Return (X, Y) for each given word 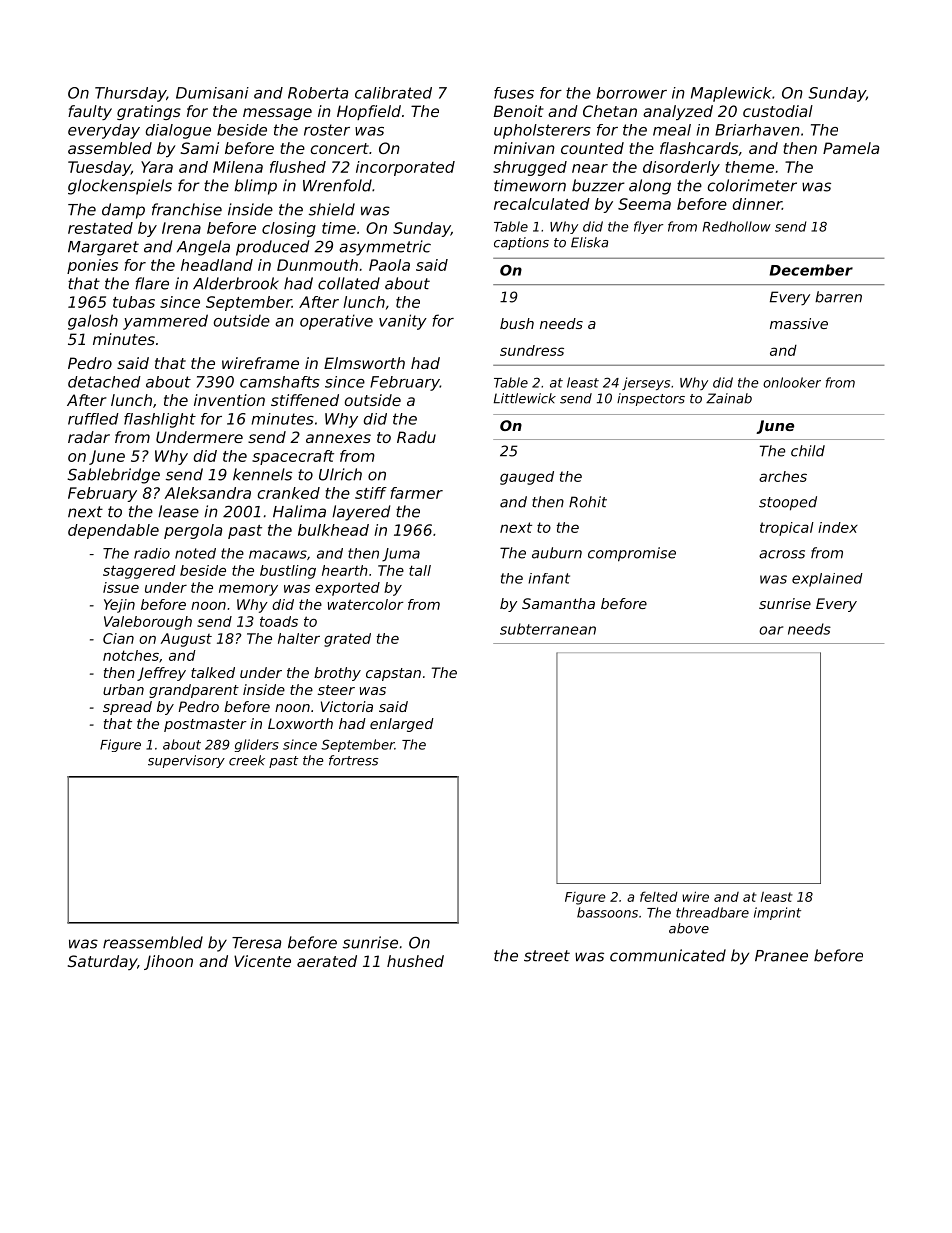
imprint (777, 913)
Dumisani (212, 93)
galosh (93, 322)
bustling (288, 572)
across (782, 554)
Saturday (102, 962)
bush (517, 323)
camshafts (280, 382)
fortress (353, 760)
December (811, 270)
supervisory (186, 761)
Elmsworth (364, 363)
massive (799, 323)
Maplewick (731, 94)
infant (549, 578)
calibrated (393, 93)
